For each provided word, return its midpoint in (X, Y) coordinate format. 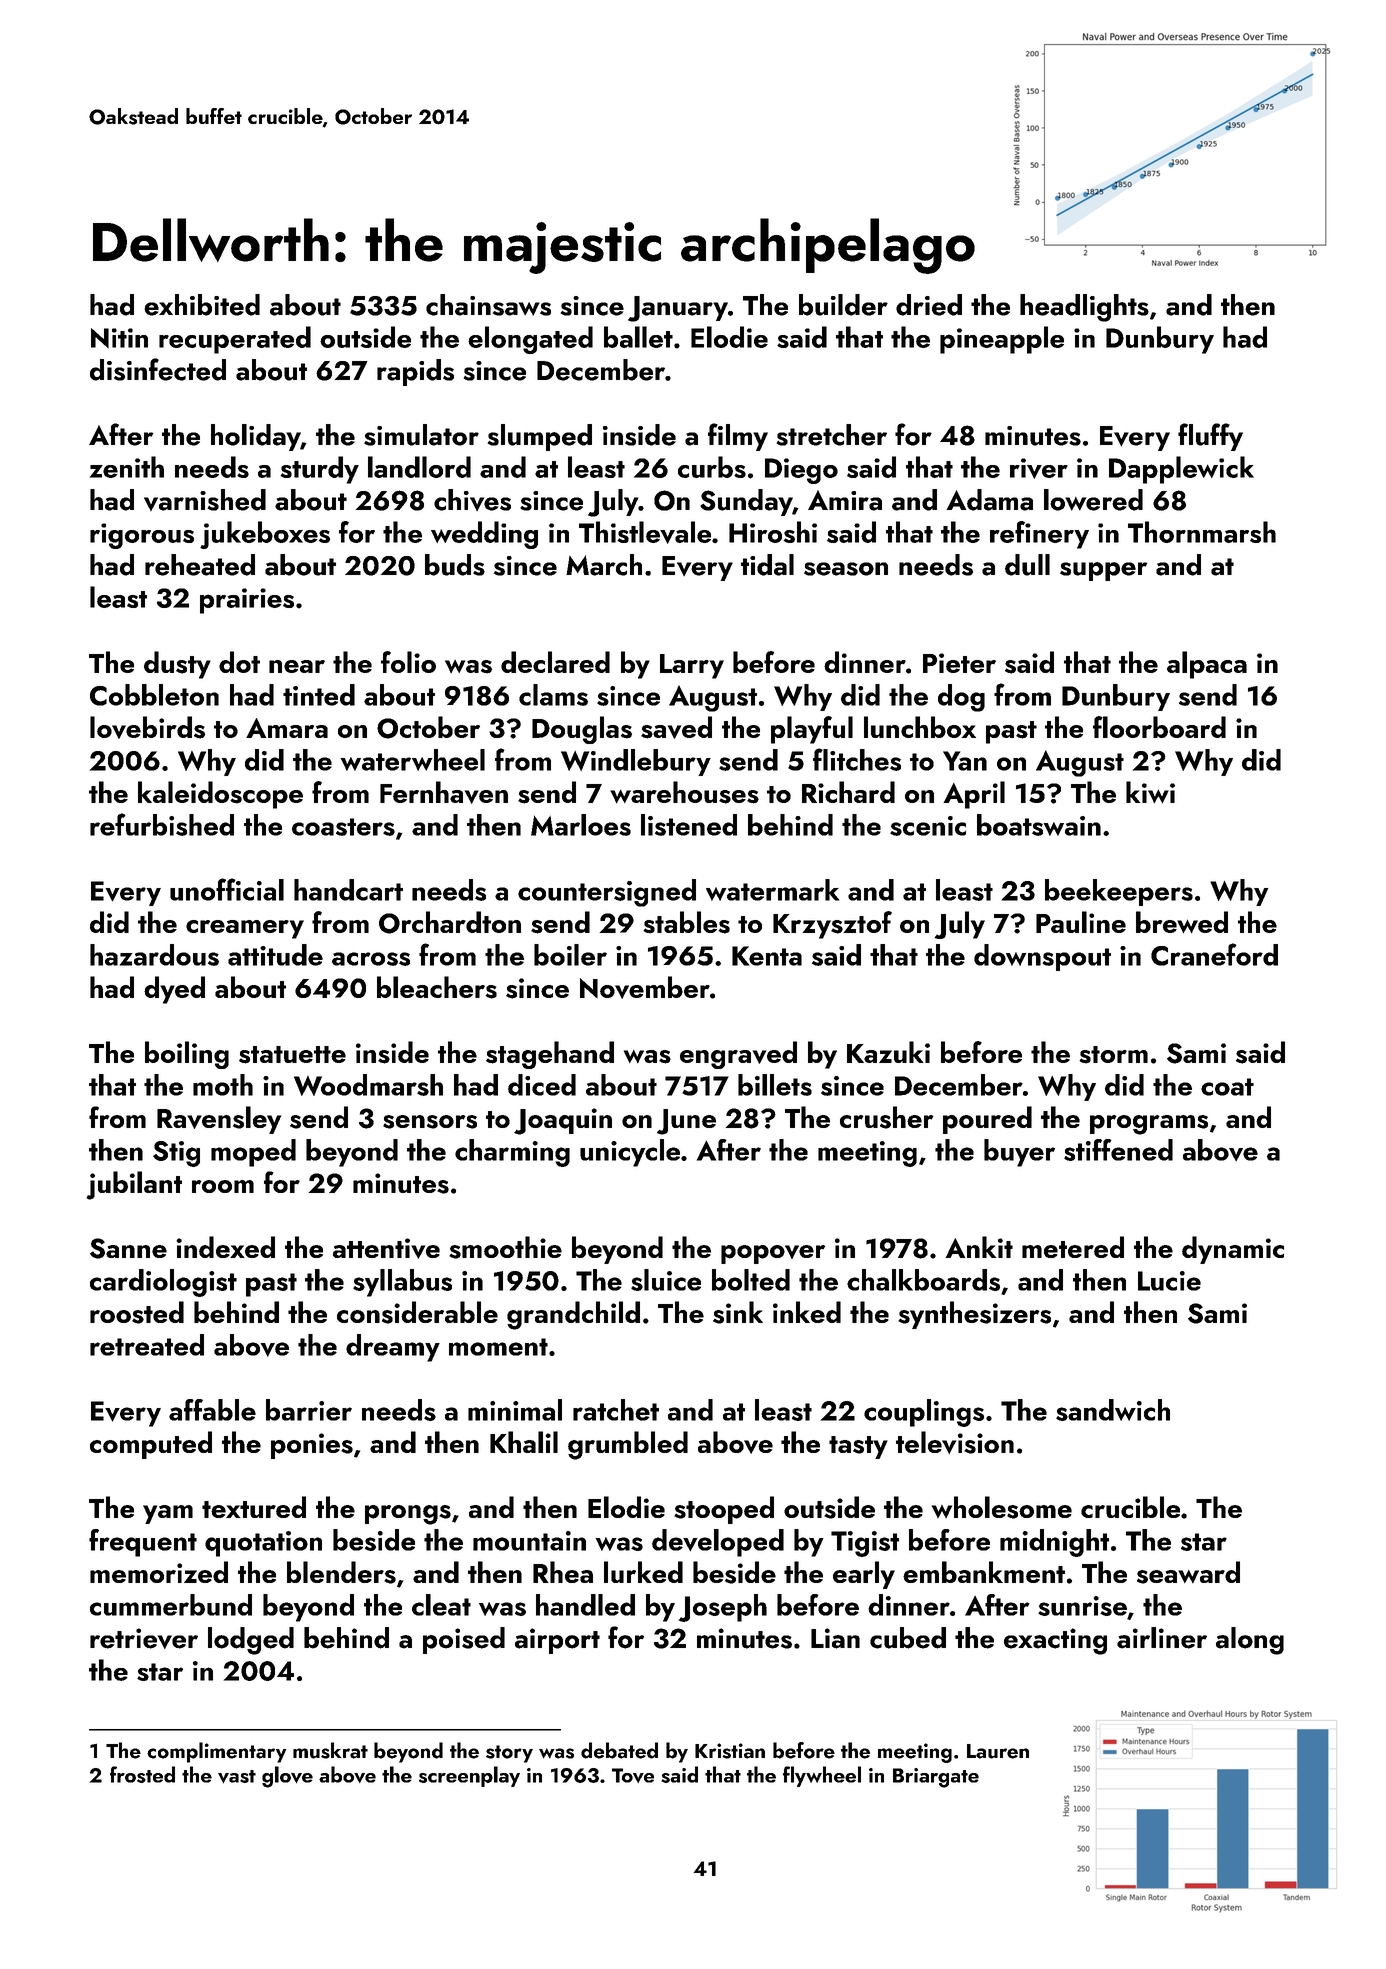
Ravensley (219, 1120)
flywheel (822, 1776)
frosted (142, 1774)
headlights (1084, 308)
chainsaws (488, 305)
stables (686, 922)
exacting (1055, 1641)
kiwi (1150, 792)
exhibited (202, 305)
